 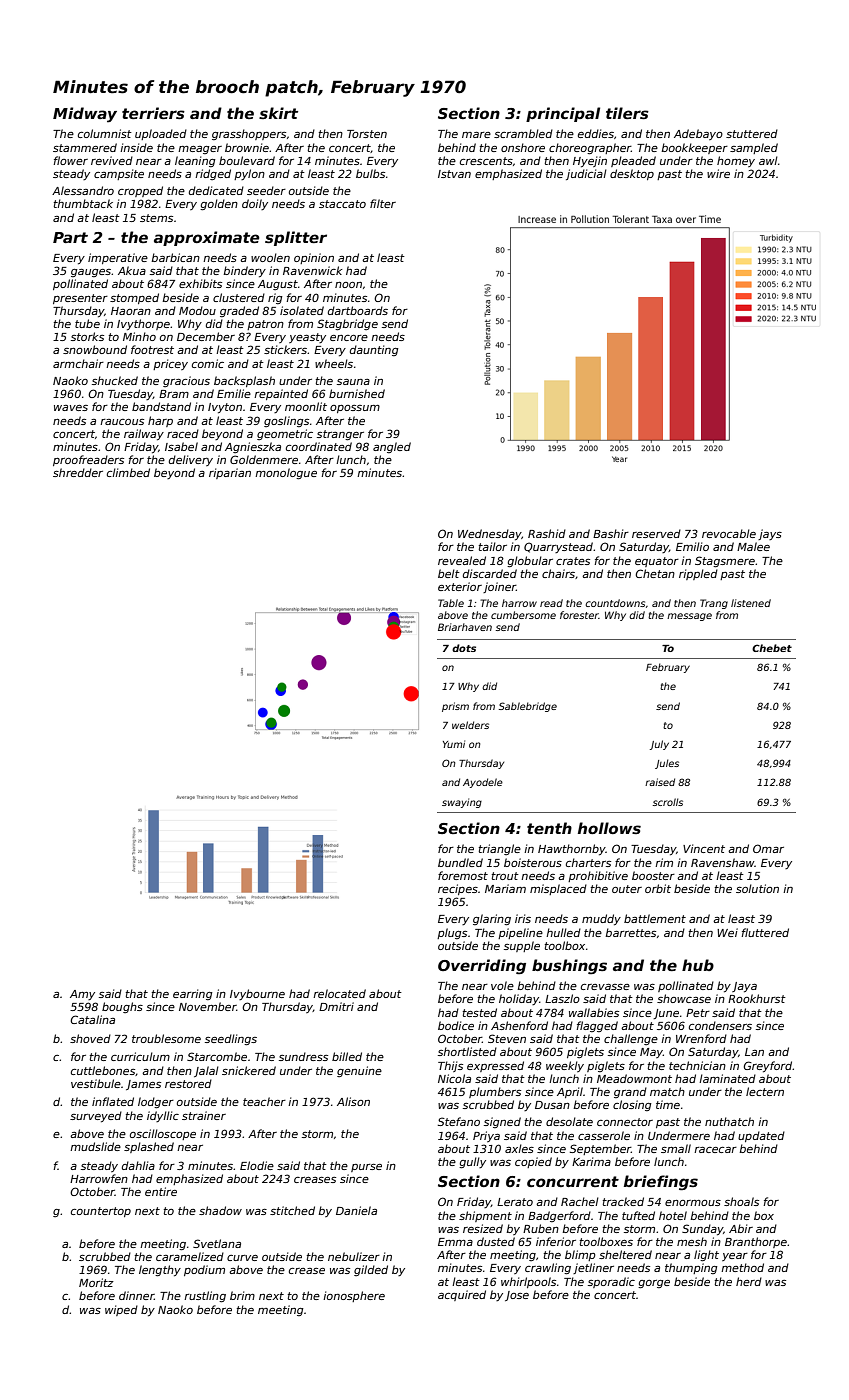 I want to click on rustling, so click(x=205, y=1297).
